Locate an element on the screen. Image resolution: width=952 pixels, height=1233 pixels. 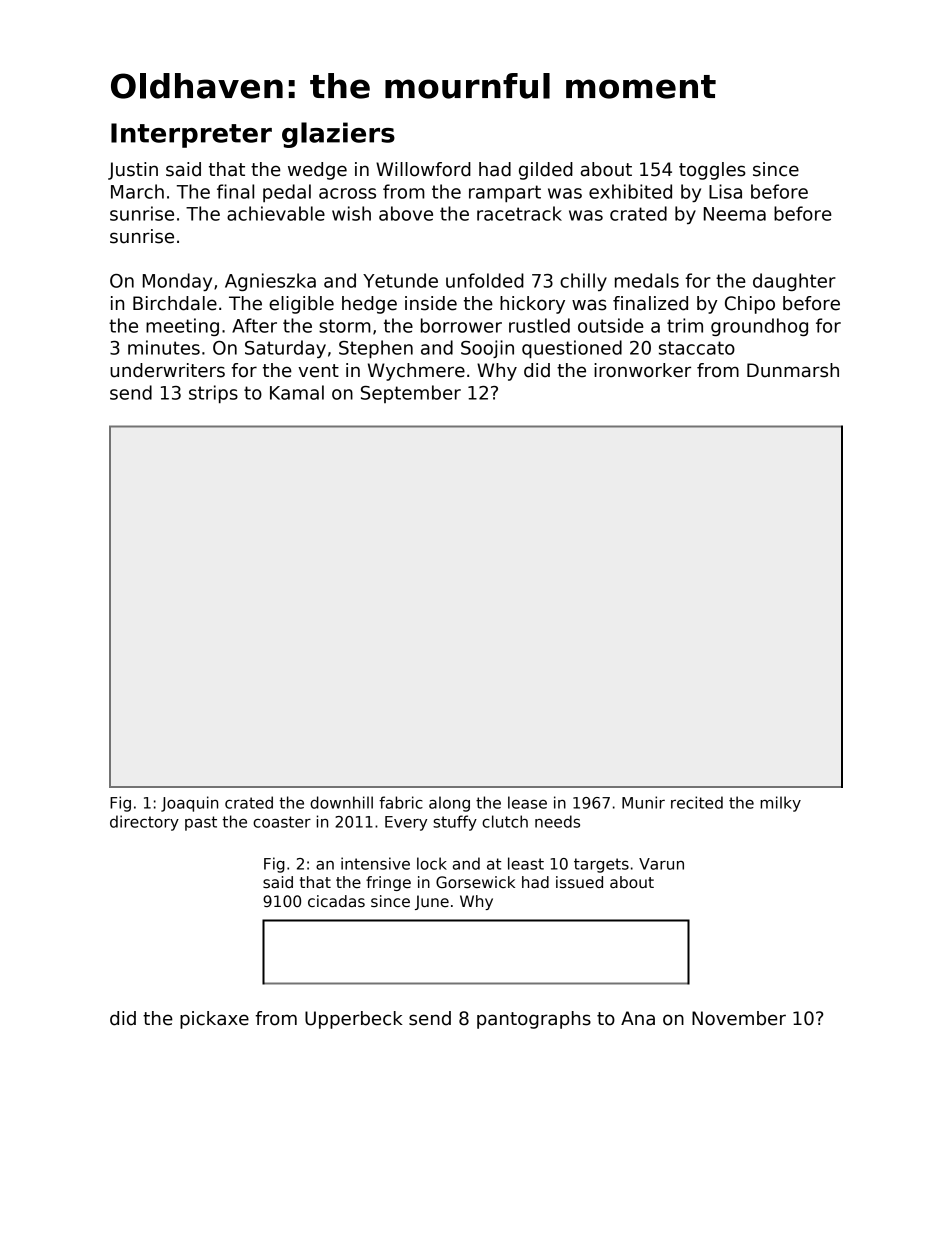
lease is located at coordinates (527, 802).
